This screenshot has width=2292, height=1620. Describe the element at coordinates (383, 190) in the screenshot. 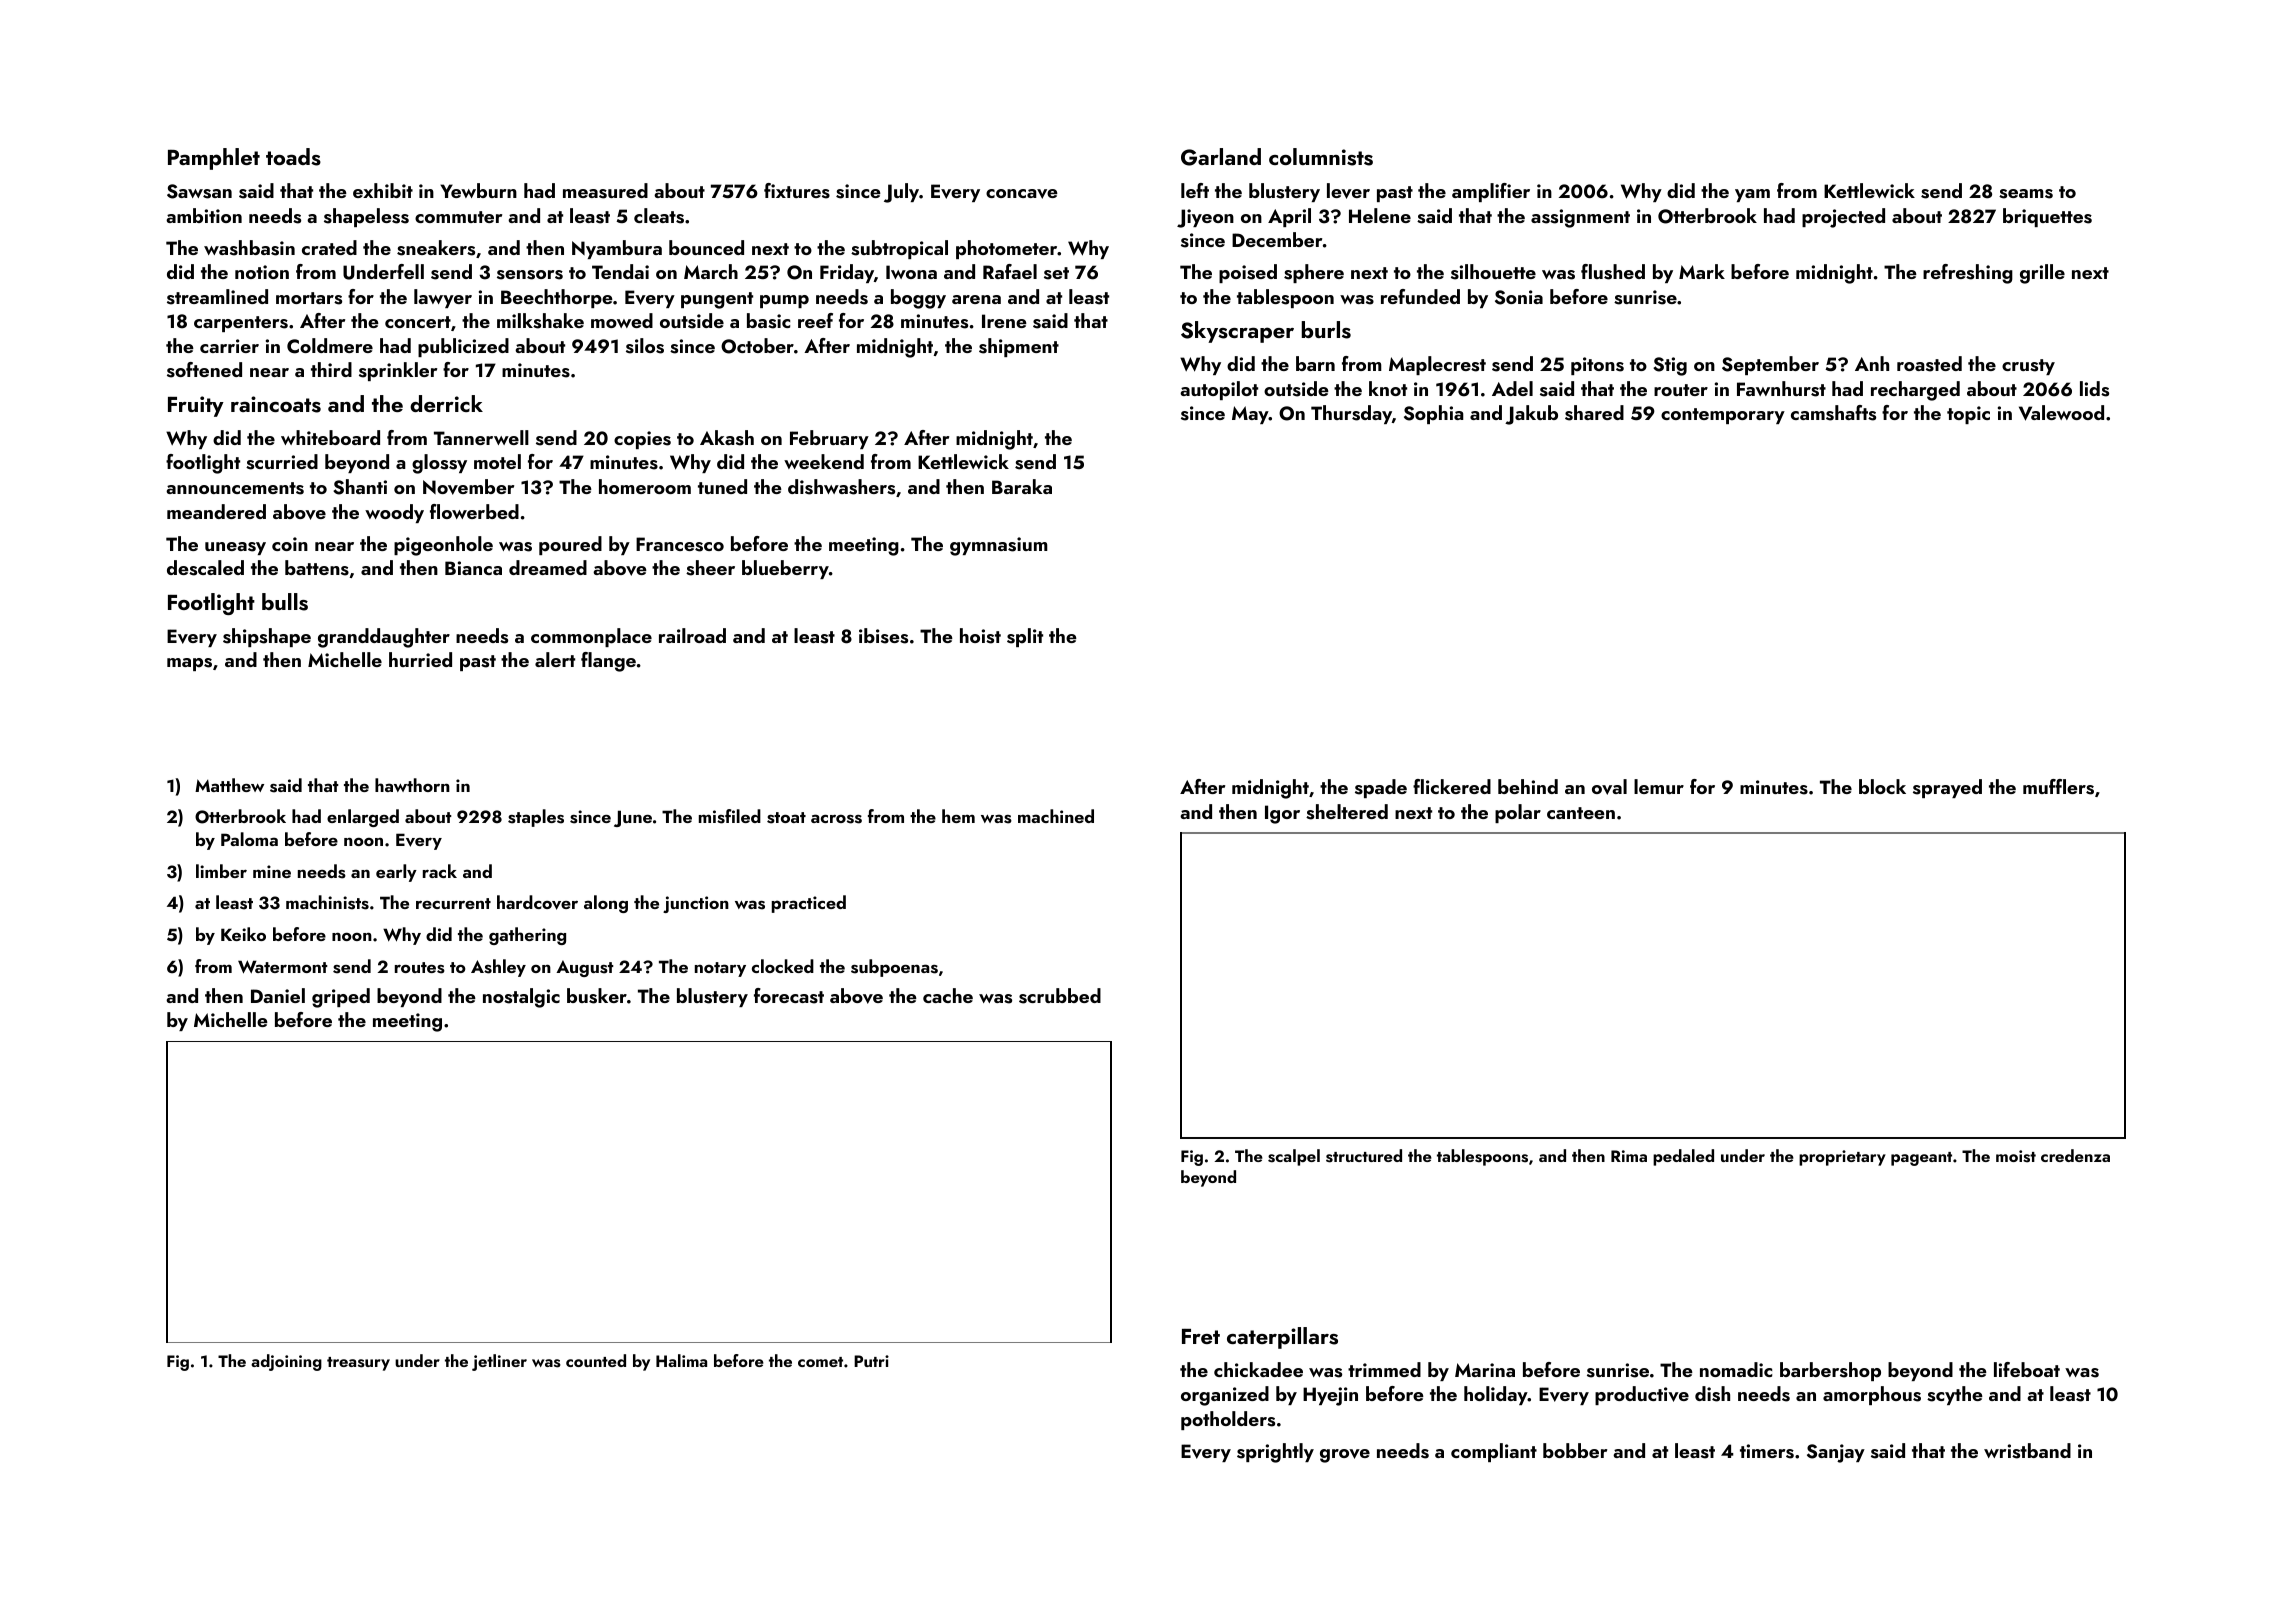

I see `exhibit` at that location.
